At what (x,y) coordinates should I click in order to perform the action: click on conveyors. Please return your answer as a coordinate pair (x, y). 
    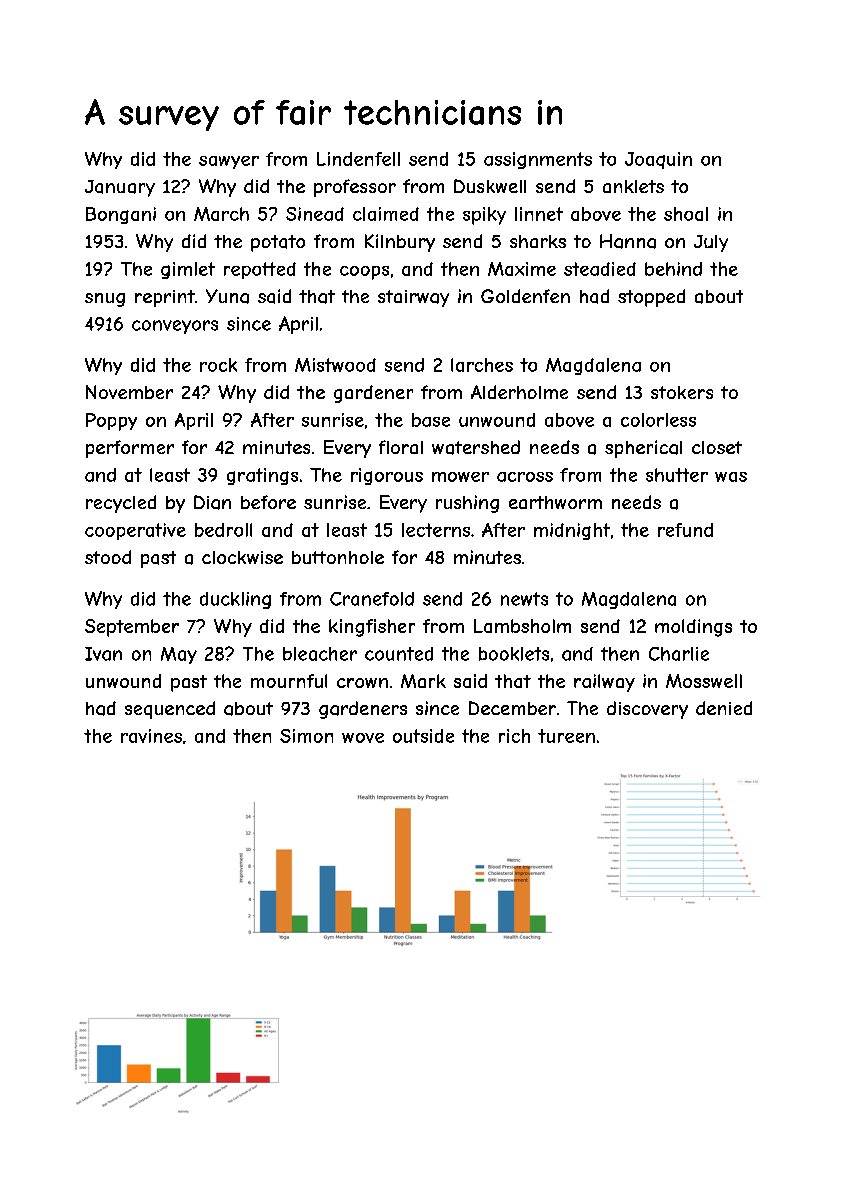
    Looking at the image, I should click on (175, 327).
